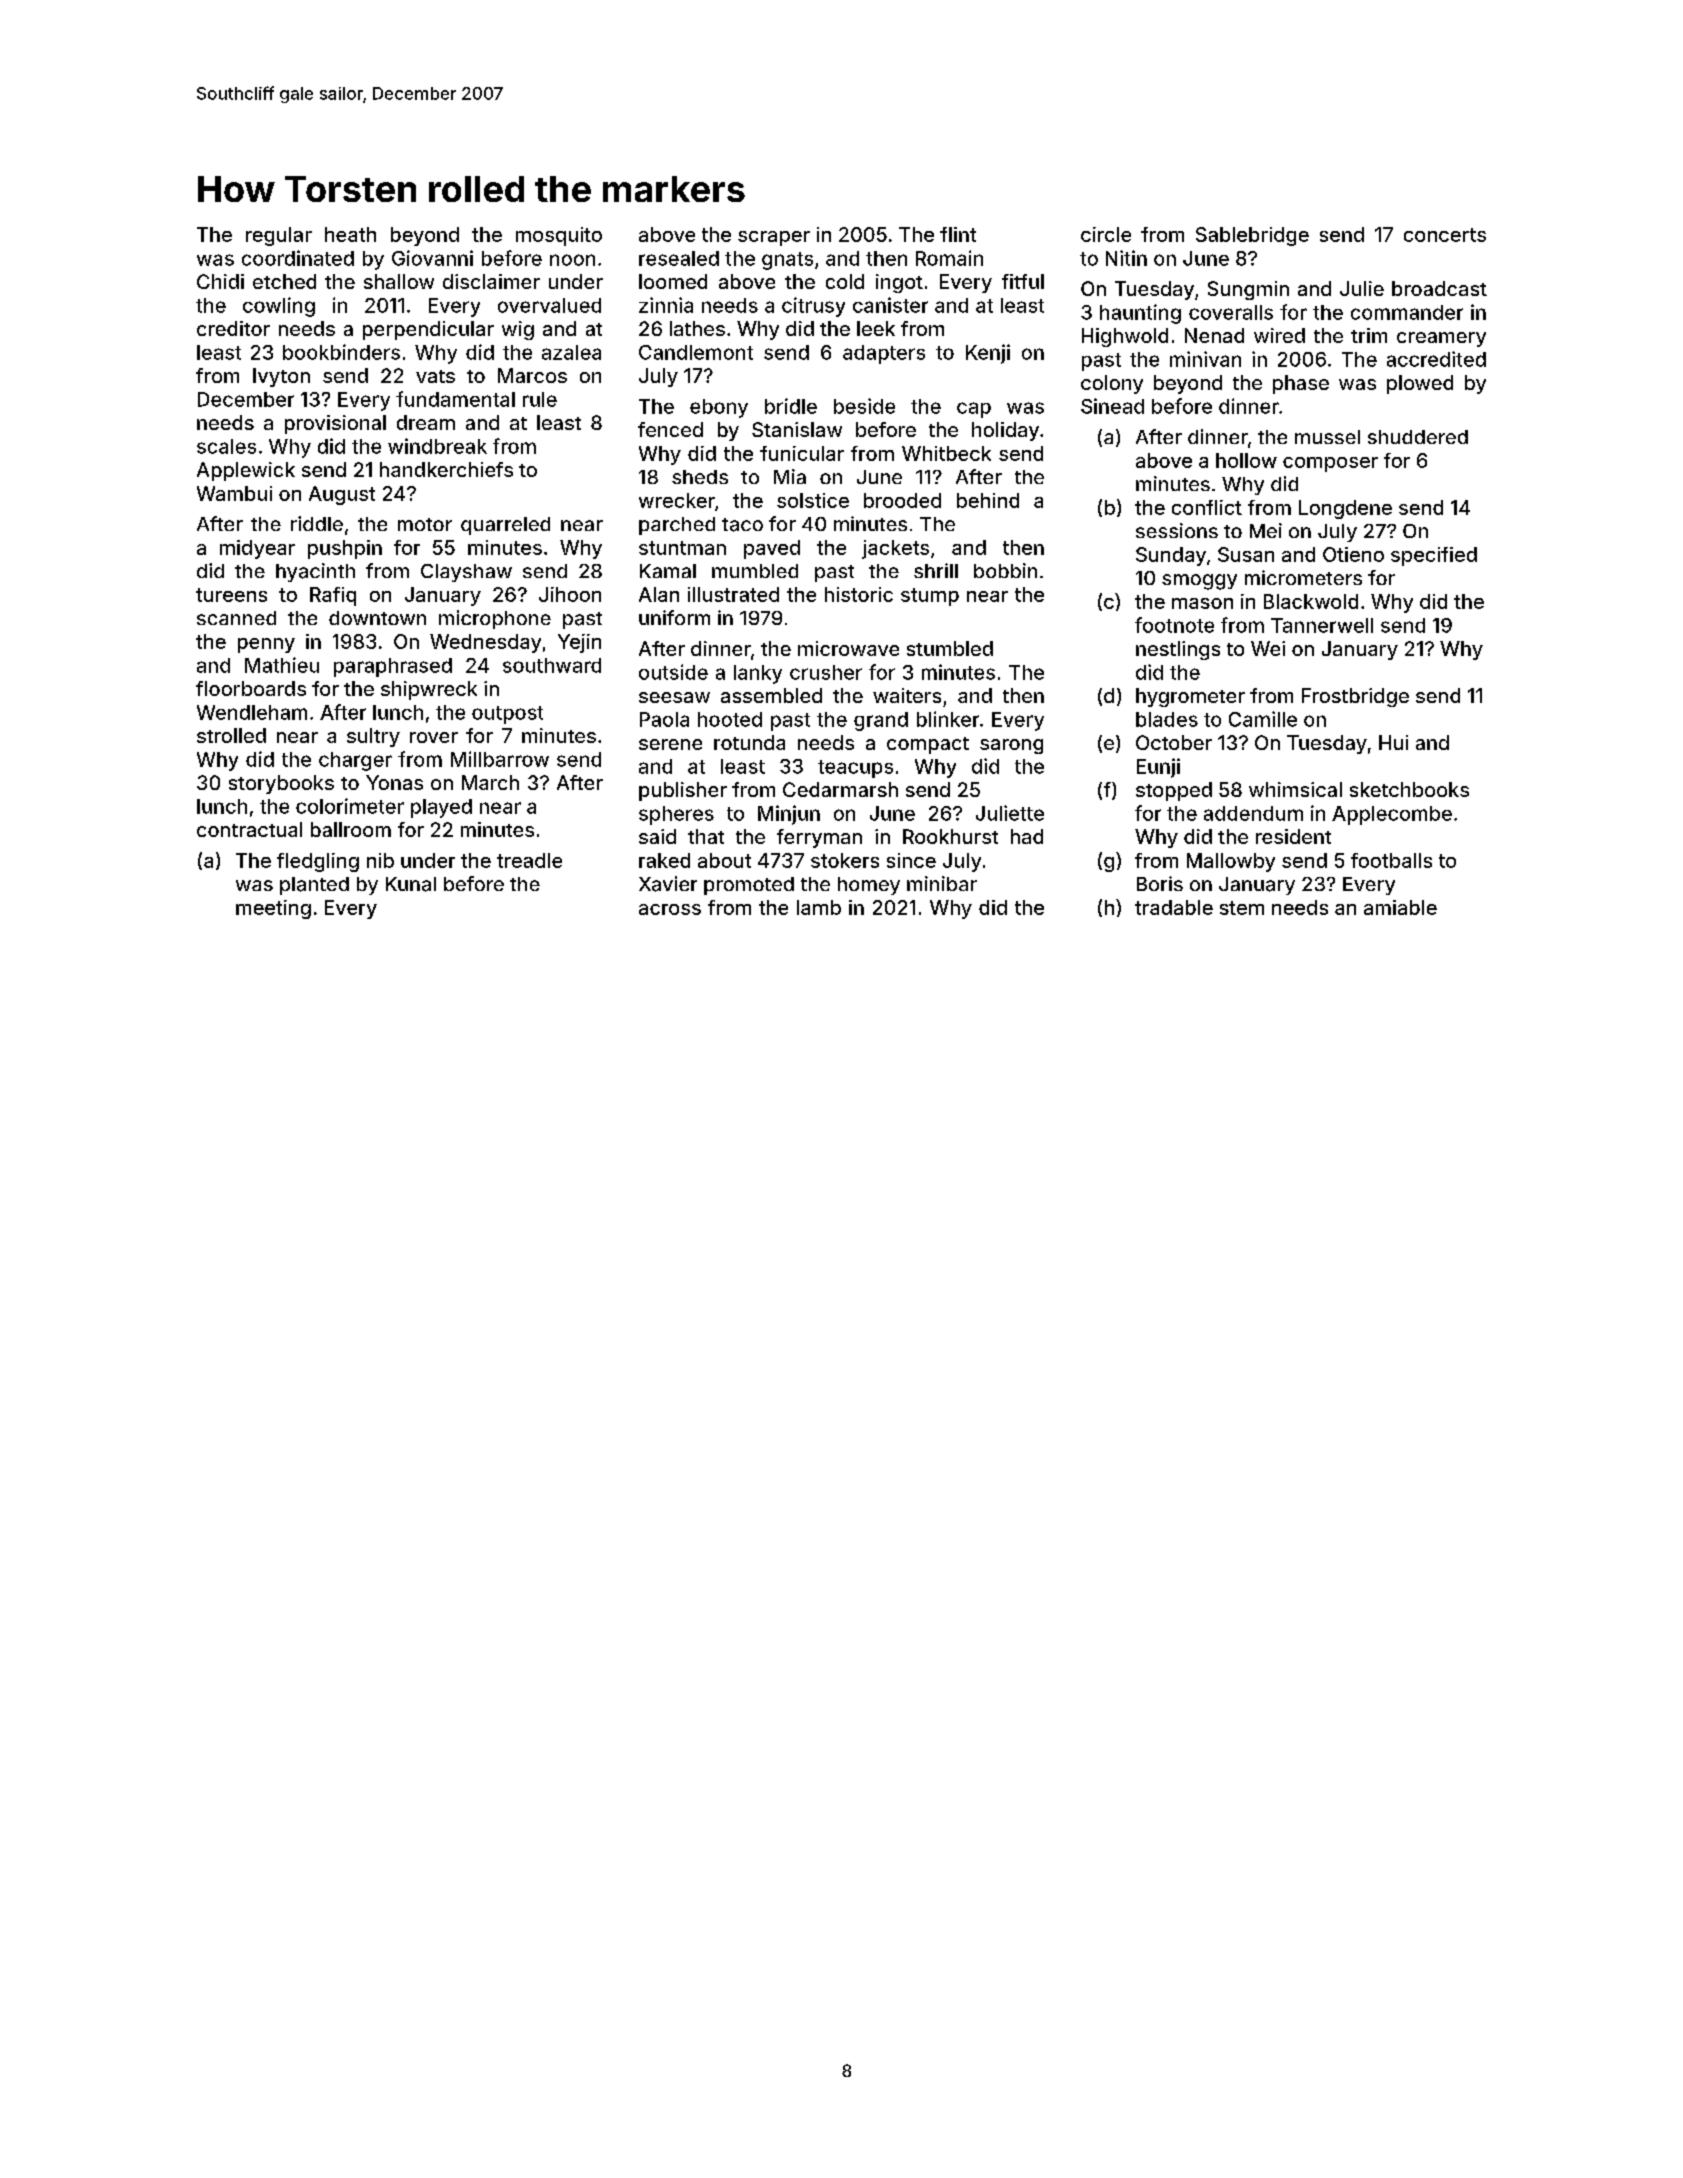 Image resolution: width=1683 pixels, height=2178 pixels. I want to click on historic, so click(859, 594).
